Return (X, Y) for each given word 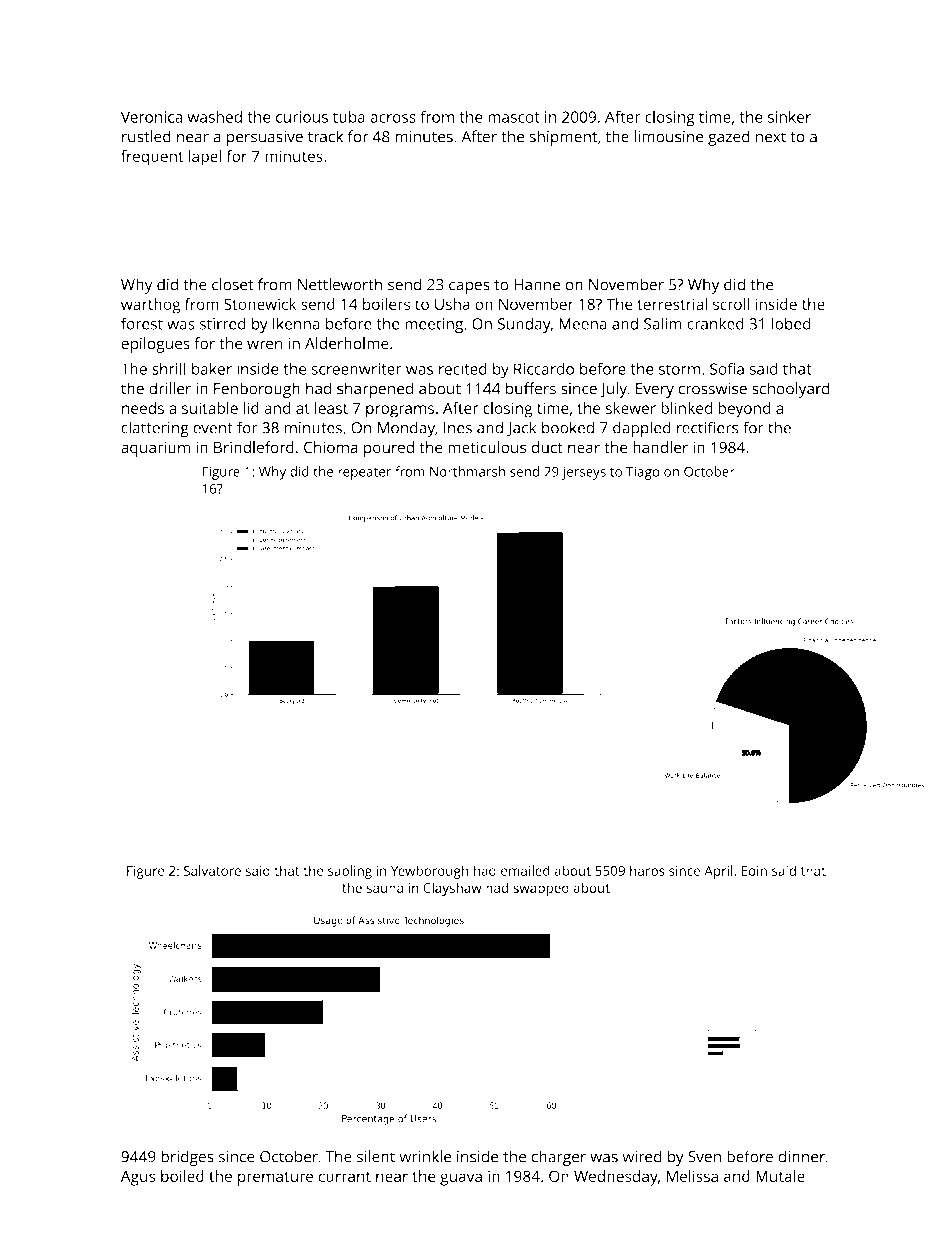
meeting (434, 326)
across (393, 118)
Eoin (754, 871)
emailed (525, 870)
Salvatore (212, 870)
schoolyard (791, 390)
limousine (669, 136)
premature (275, 1179)
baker (212, 368)
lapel (204, 158)
